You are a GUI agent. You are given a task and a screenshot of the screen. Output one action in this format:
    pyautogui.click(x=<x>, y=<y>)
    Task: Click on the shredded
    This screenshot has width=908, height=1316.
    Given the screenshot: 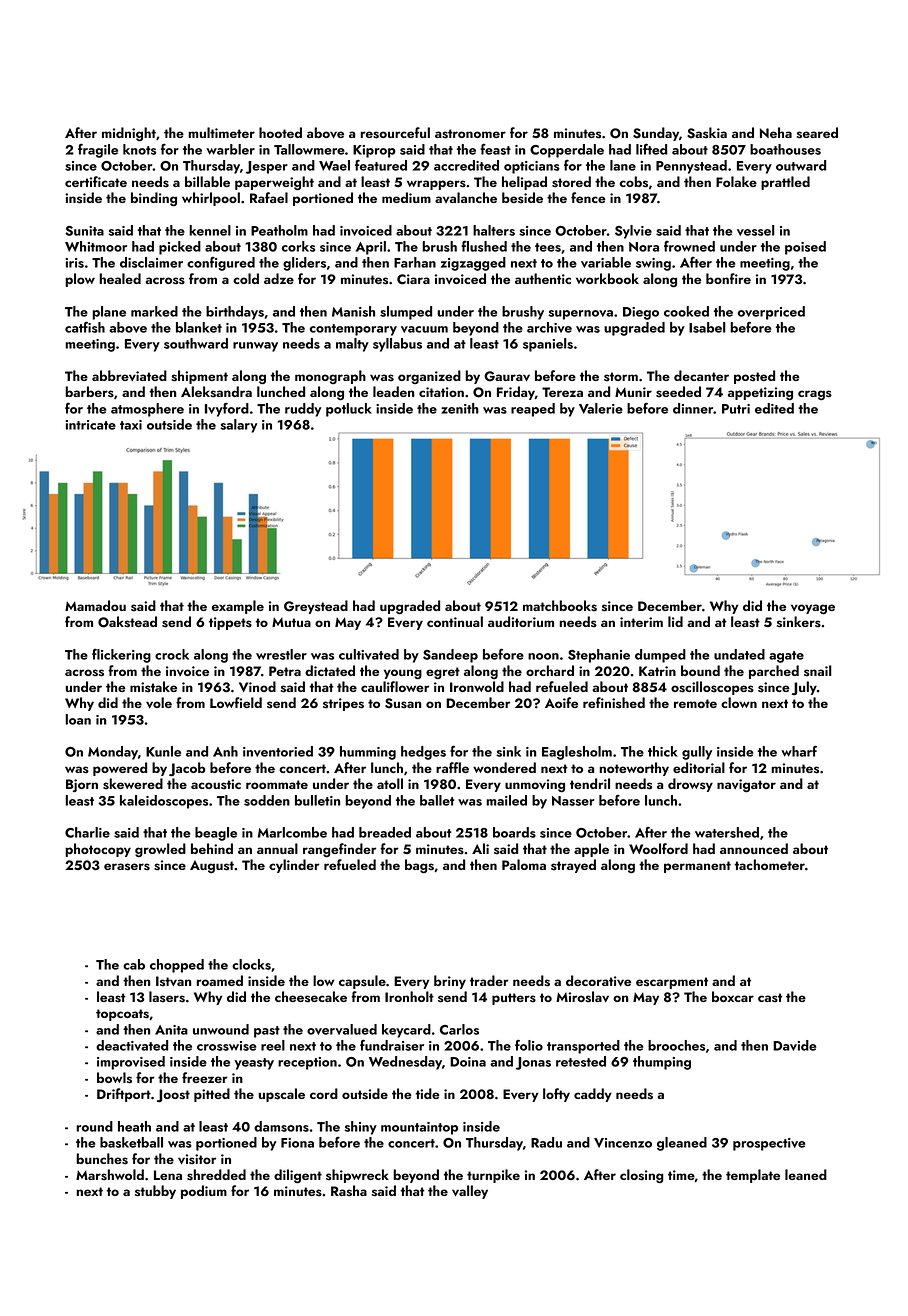 What is the action you would take?
    pyautogui.click(x=216, y=1175)
